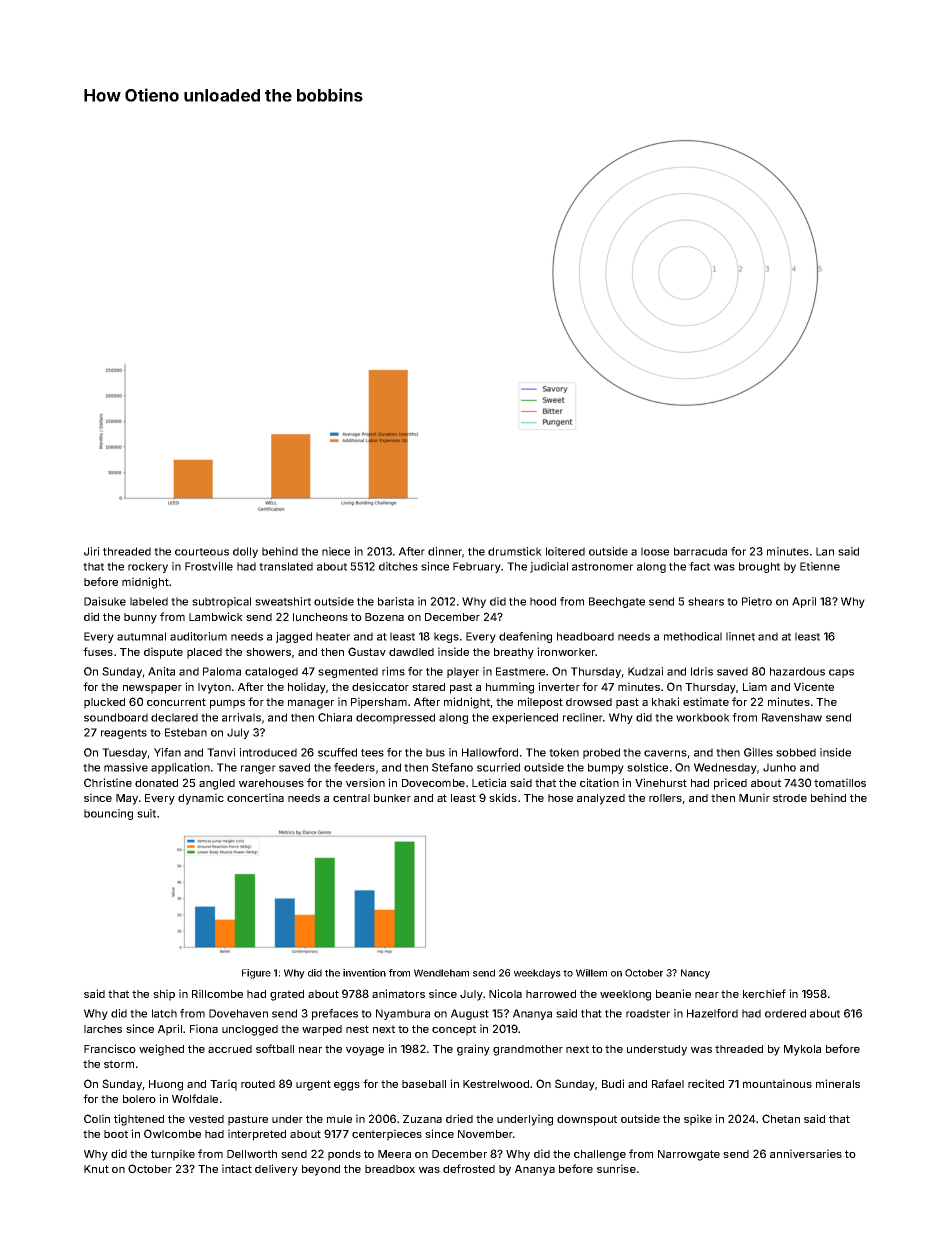 Image resolution: width=952 pixels, height=1233 pixels. Describe the element at coordinates (104, 703) in the page. I see `plucked` at that location.
